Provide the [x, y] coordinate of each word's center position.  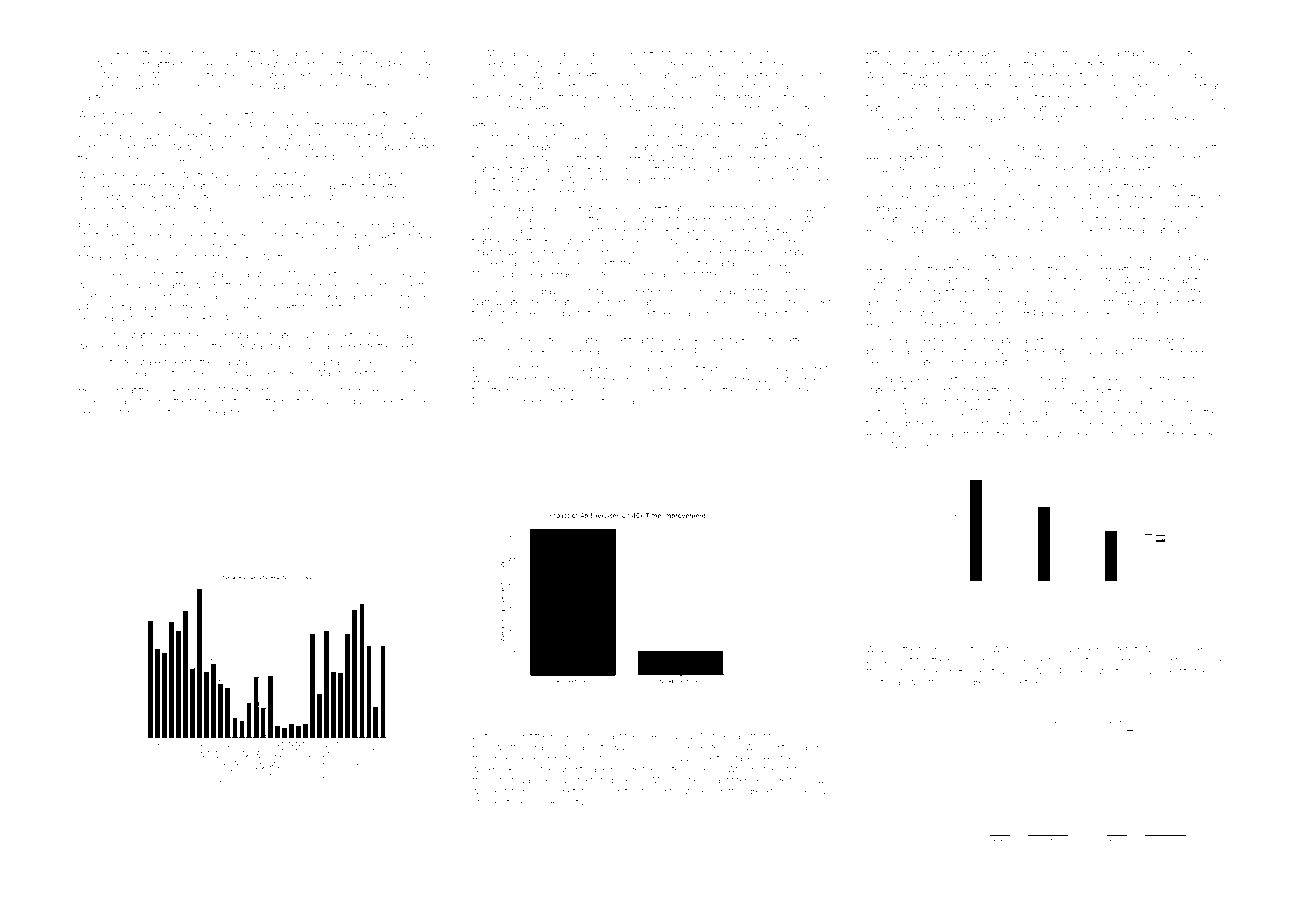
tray [1132, 54]
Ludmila [542, 52]
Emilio [484, 367]
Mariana [1162, 648]
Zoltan [484, 735]
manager [630, 402]
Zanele [927, 433]
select [391, 401]
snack [109, 53]
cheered [401, 307]
